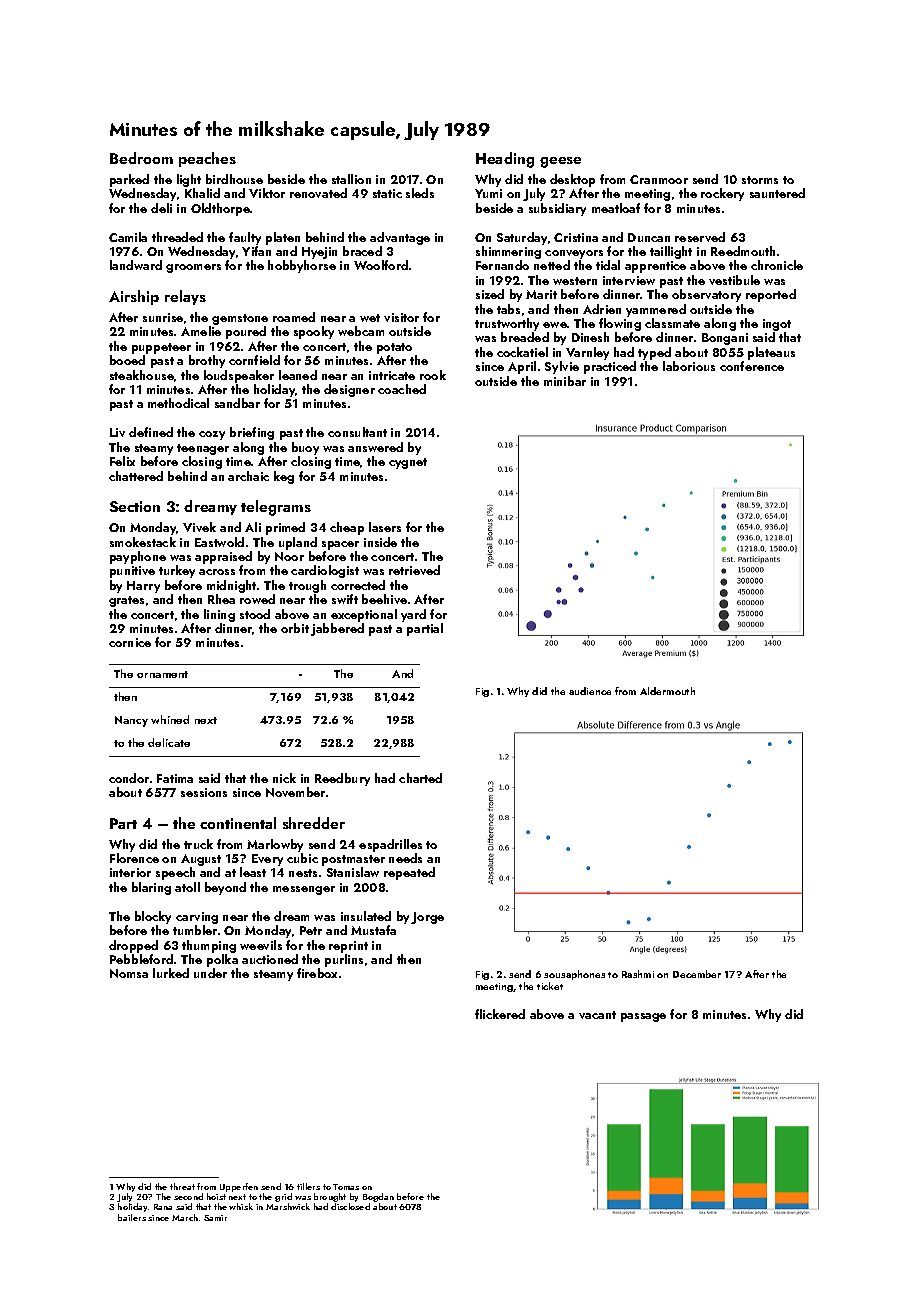 This screenshot has height=1308, width=924. Describe the element at coordinates (142, 375) in the screenshot. I see `steakhouse` at that location.
